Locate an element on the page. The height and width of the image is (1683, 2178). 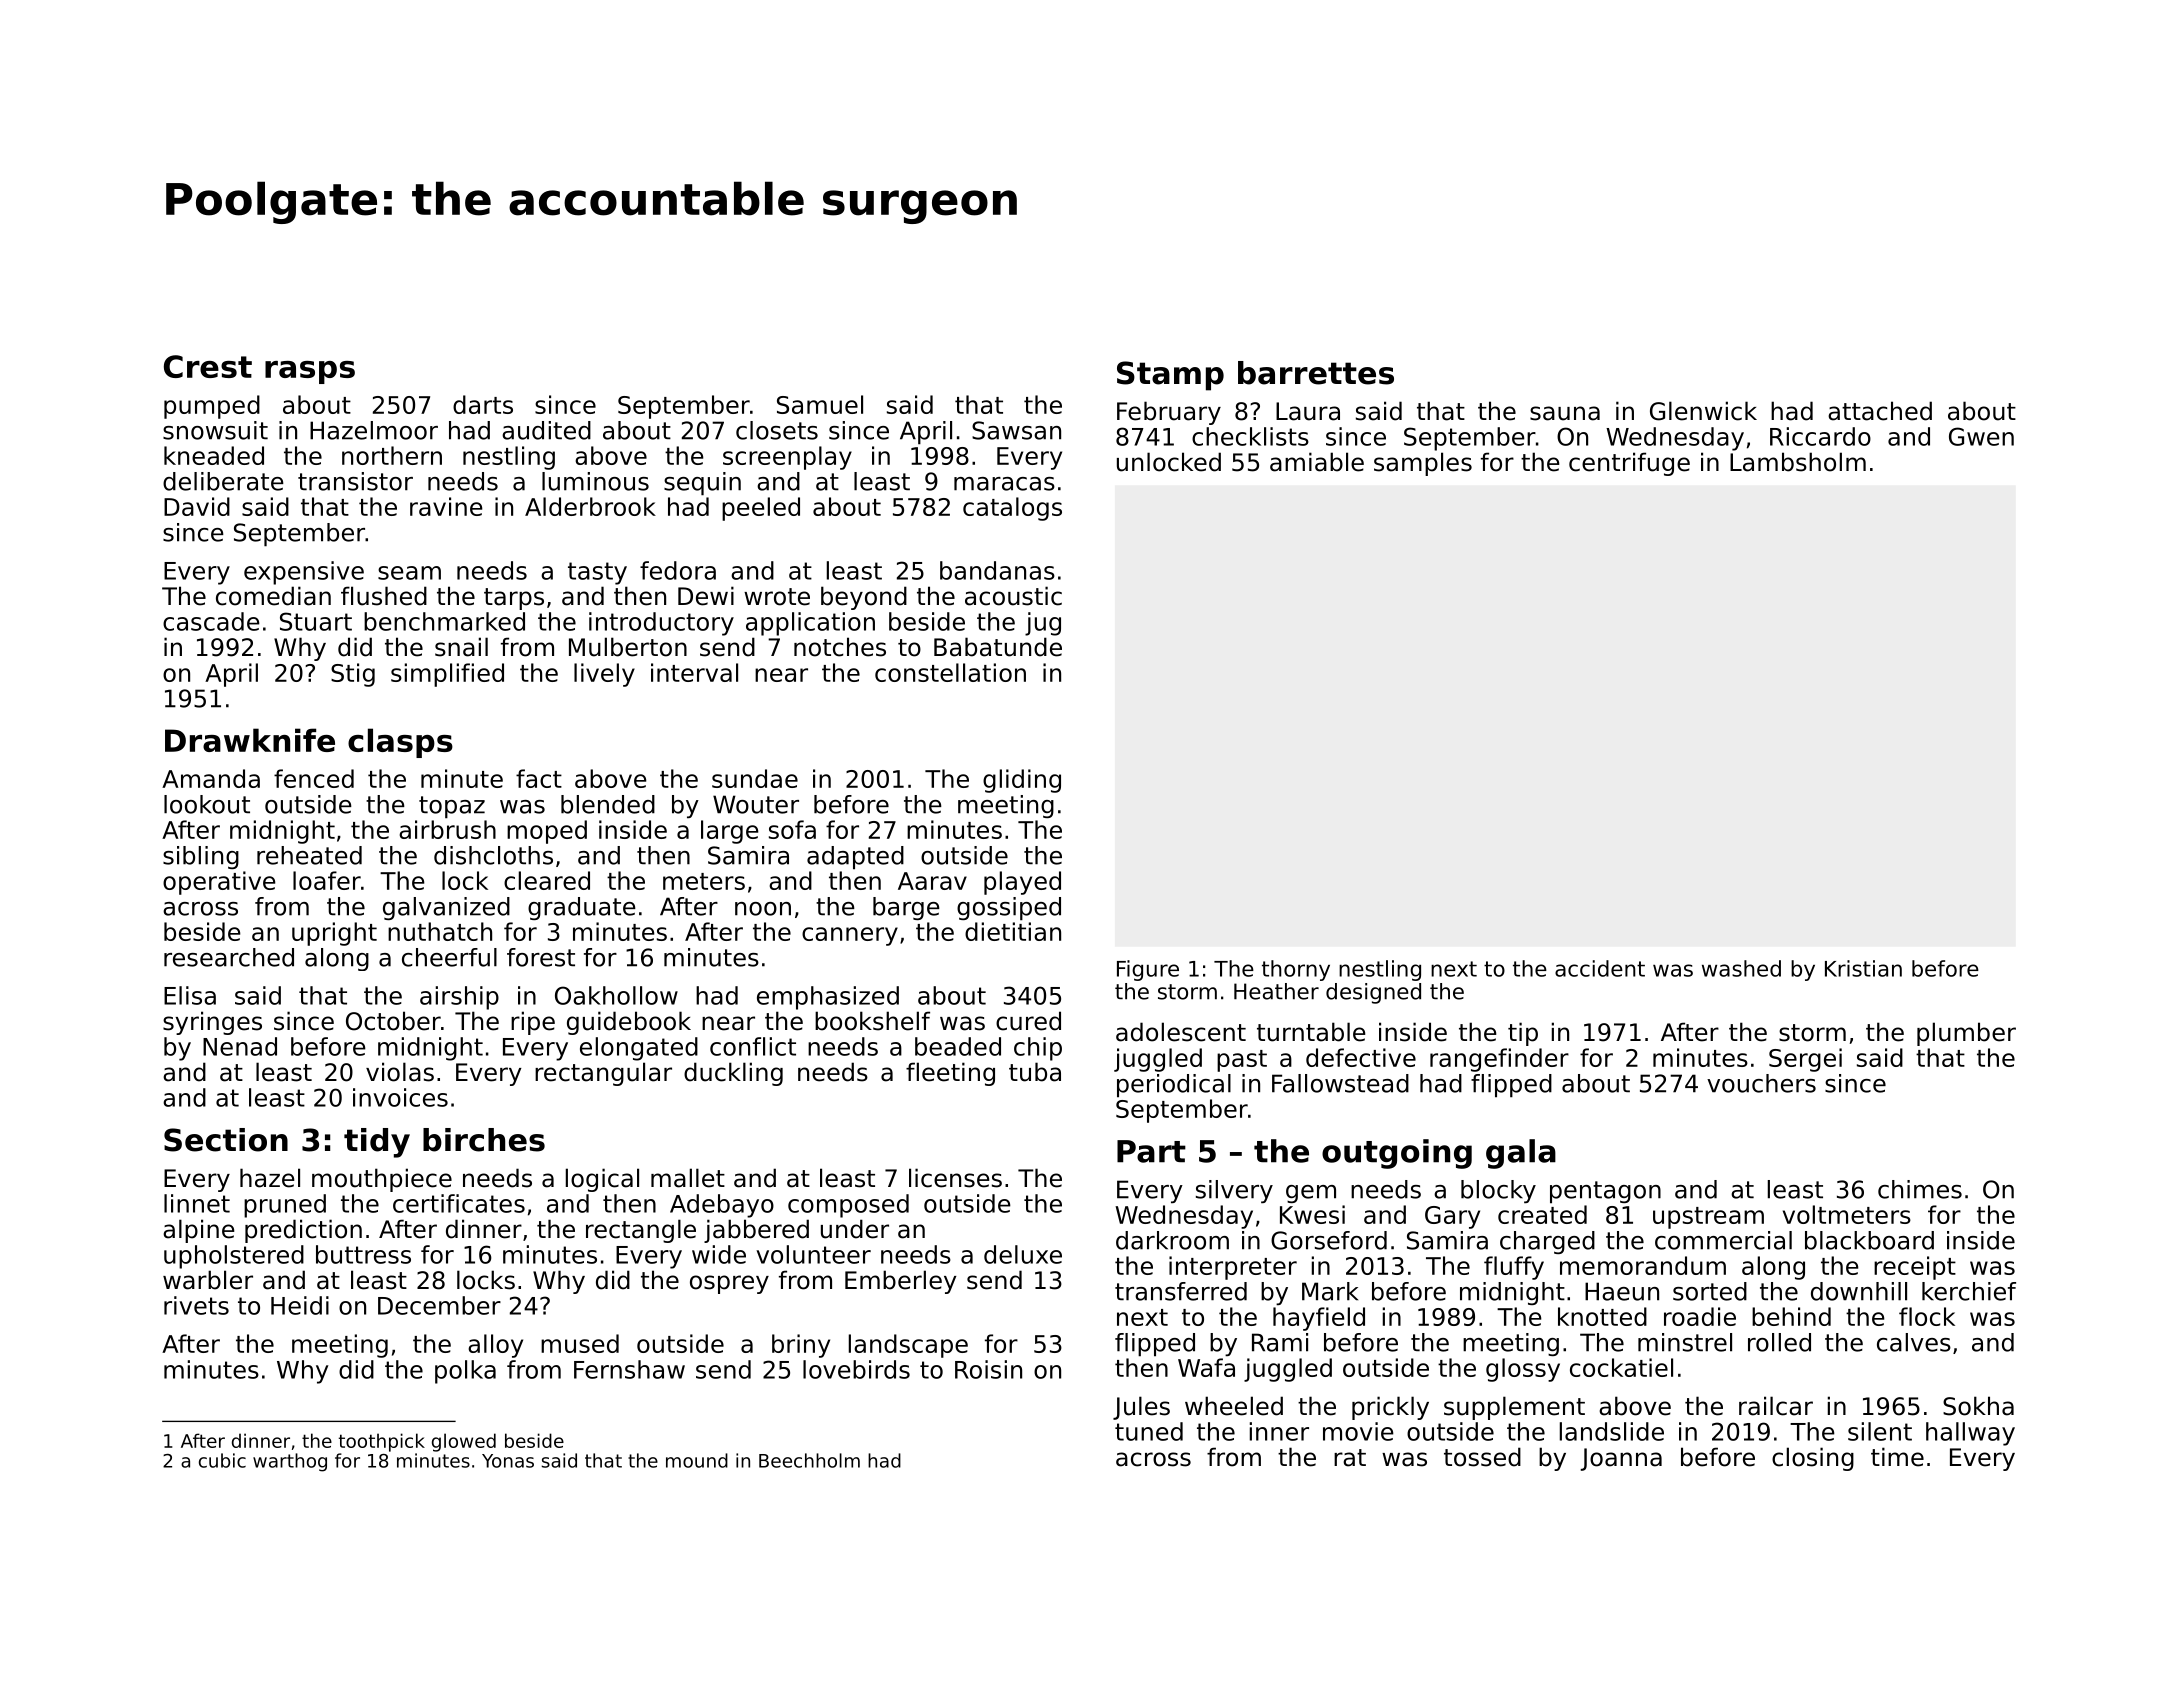
rasps is located at coordinates (310, 372).
